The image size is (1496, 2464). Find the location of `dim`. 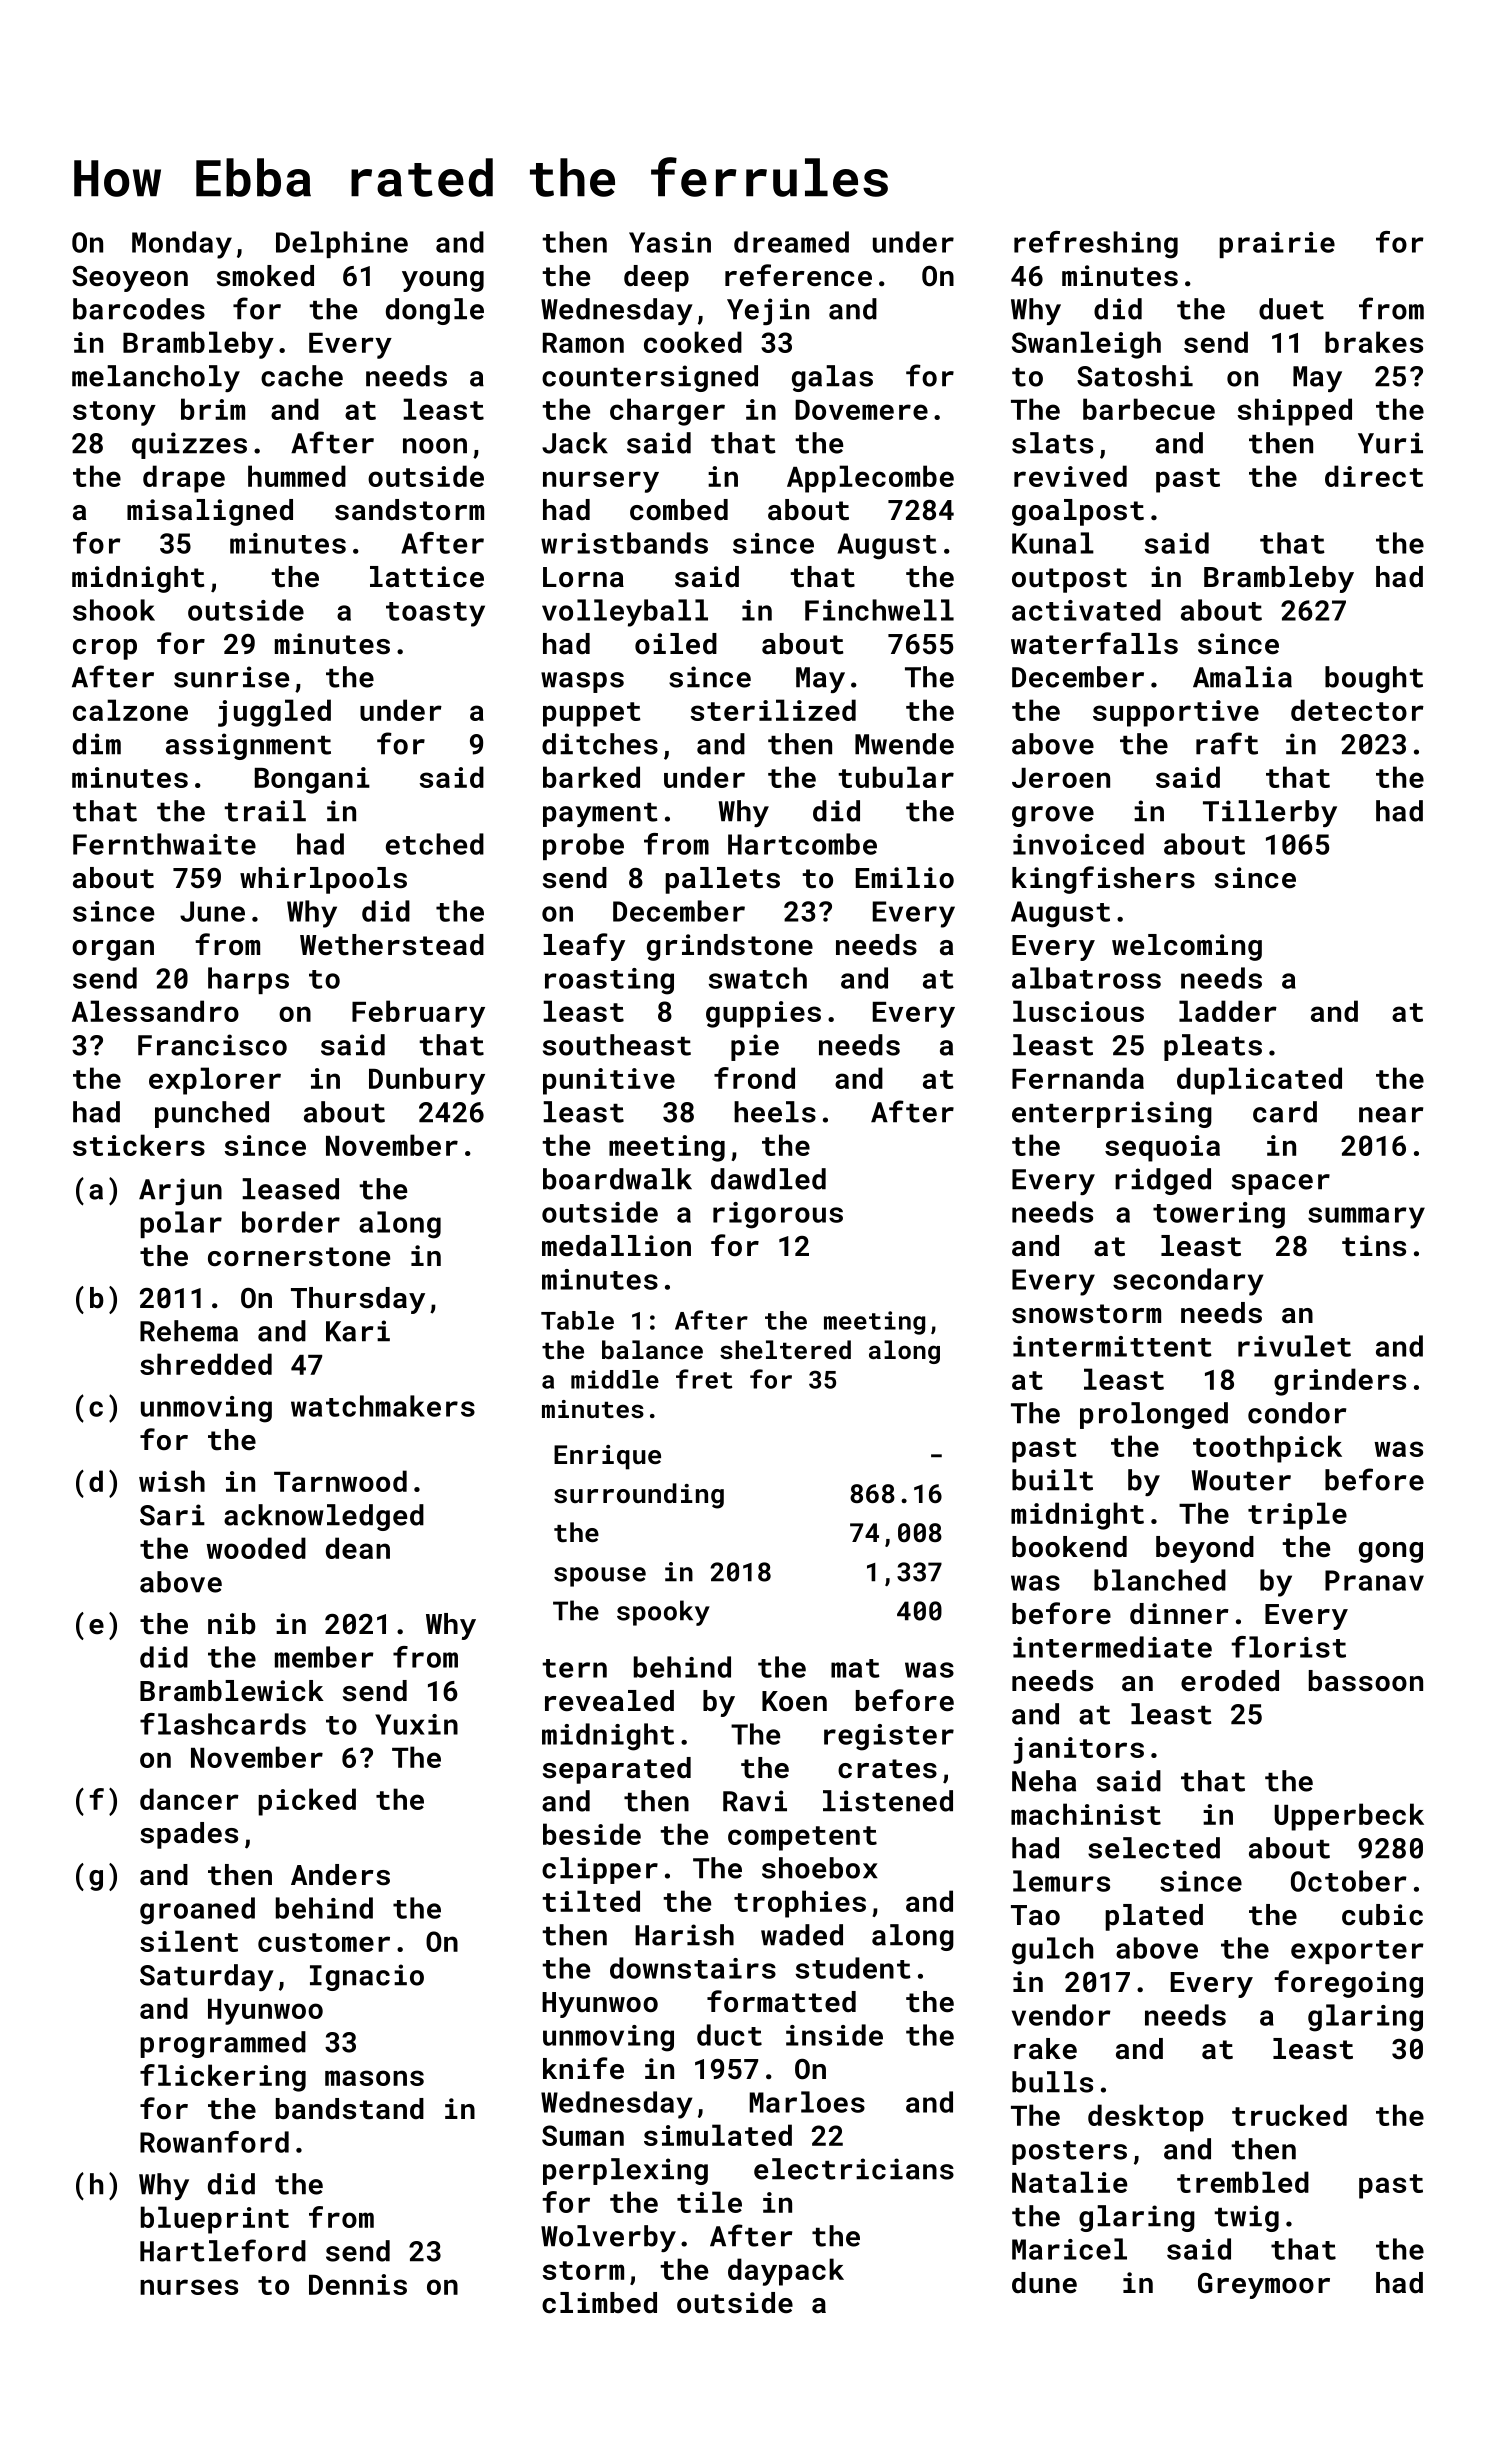

dim is located at coordinates (97, 744).
